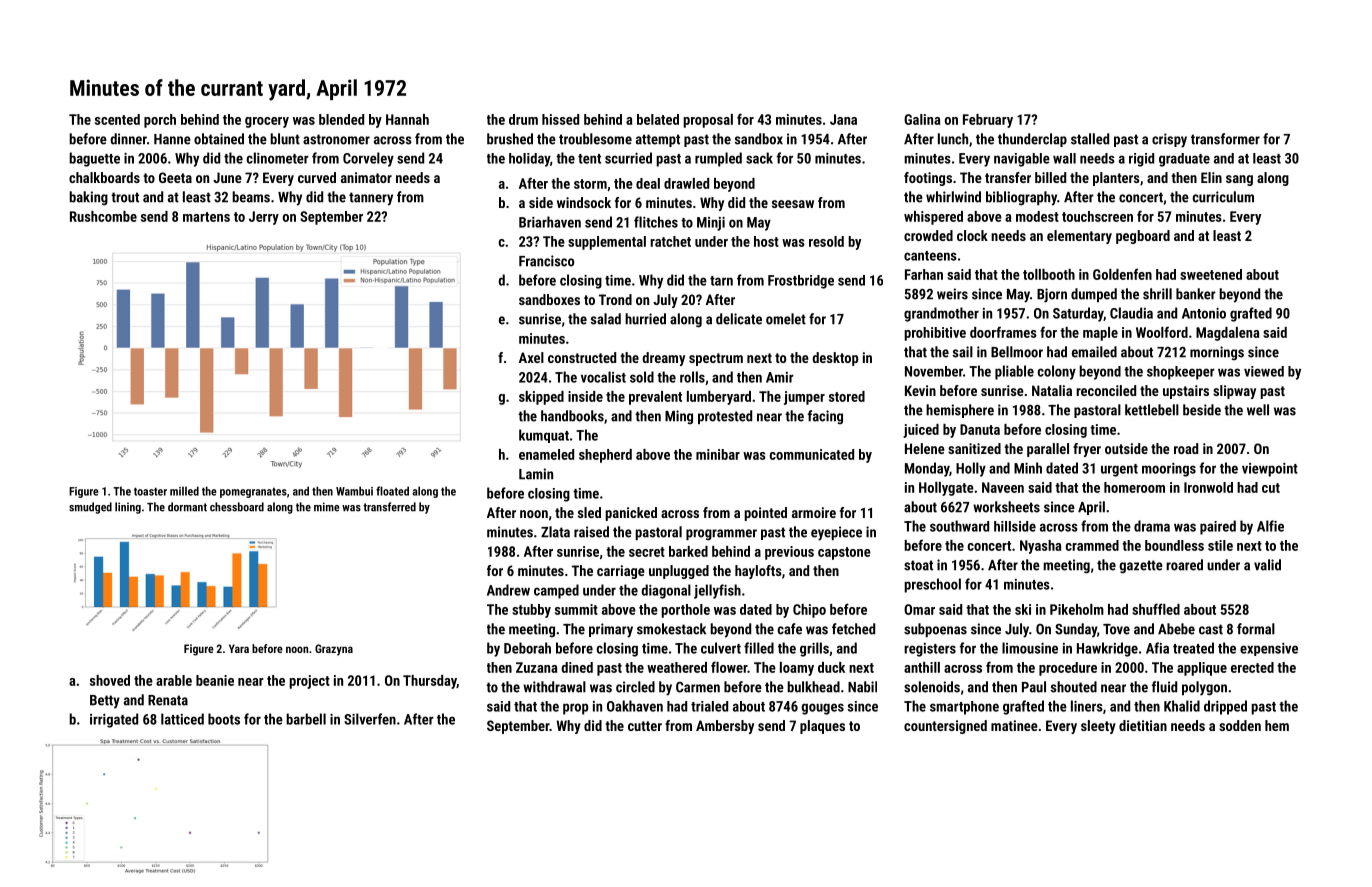 The width and height of the page is (1372, 887). Describe the element at coordinates (647, 552) in the page. I see `secret` at that location.
